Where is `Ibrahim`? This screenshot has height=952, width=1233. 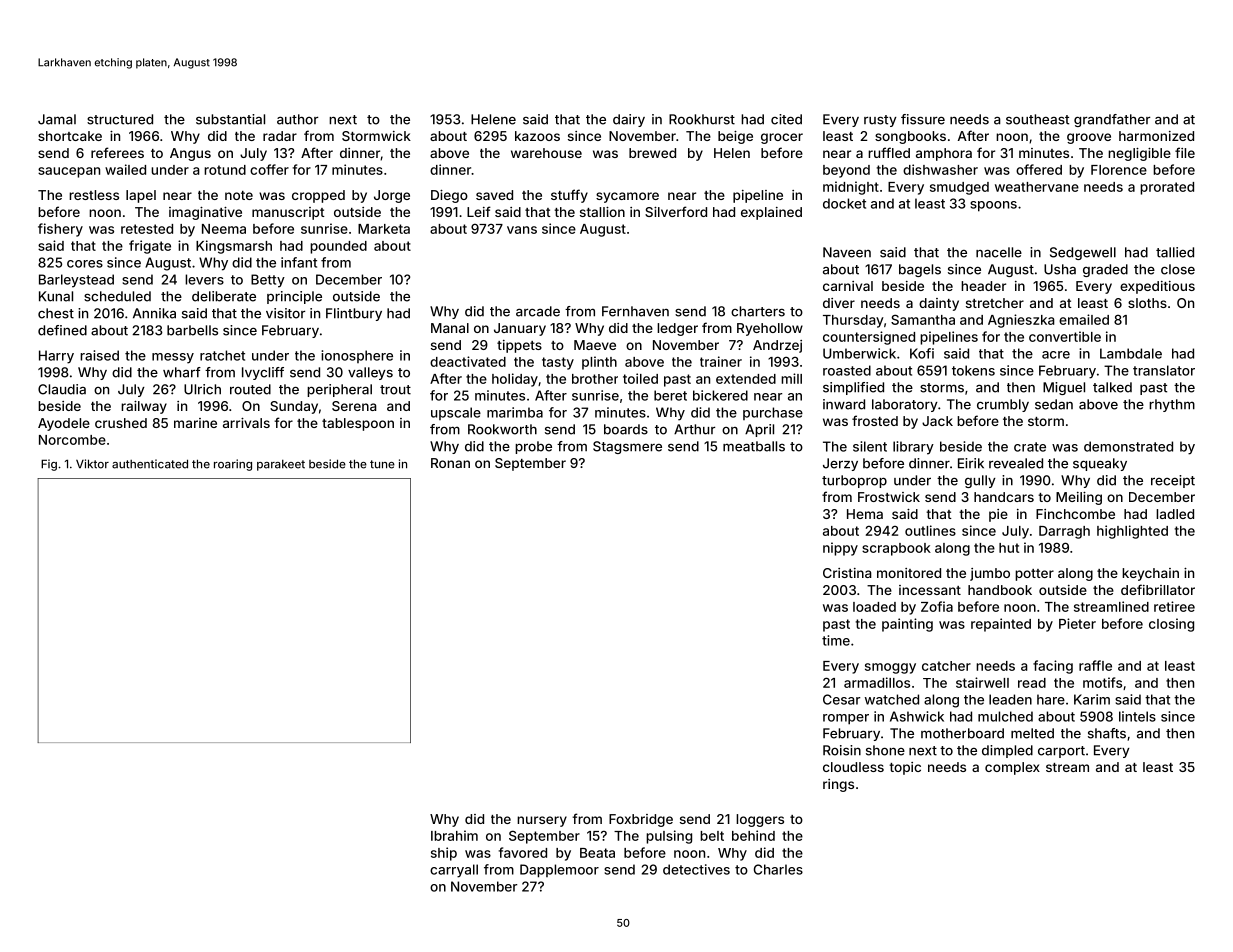
Ibrahim is located at coordinates (454, 835).
